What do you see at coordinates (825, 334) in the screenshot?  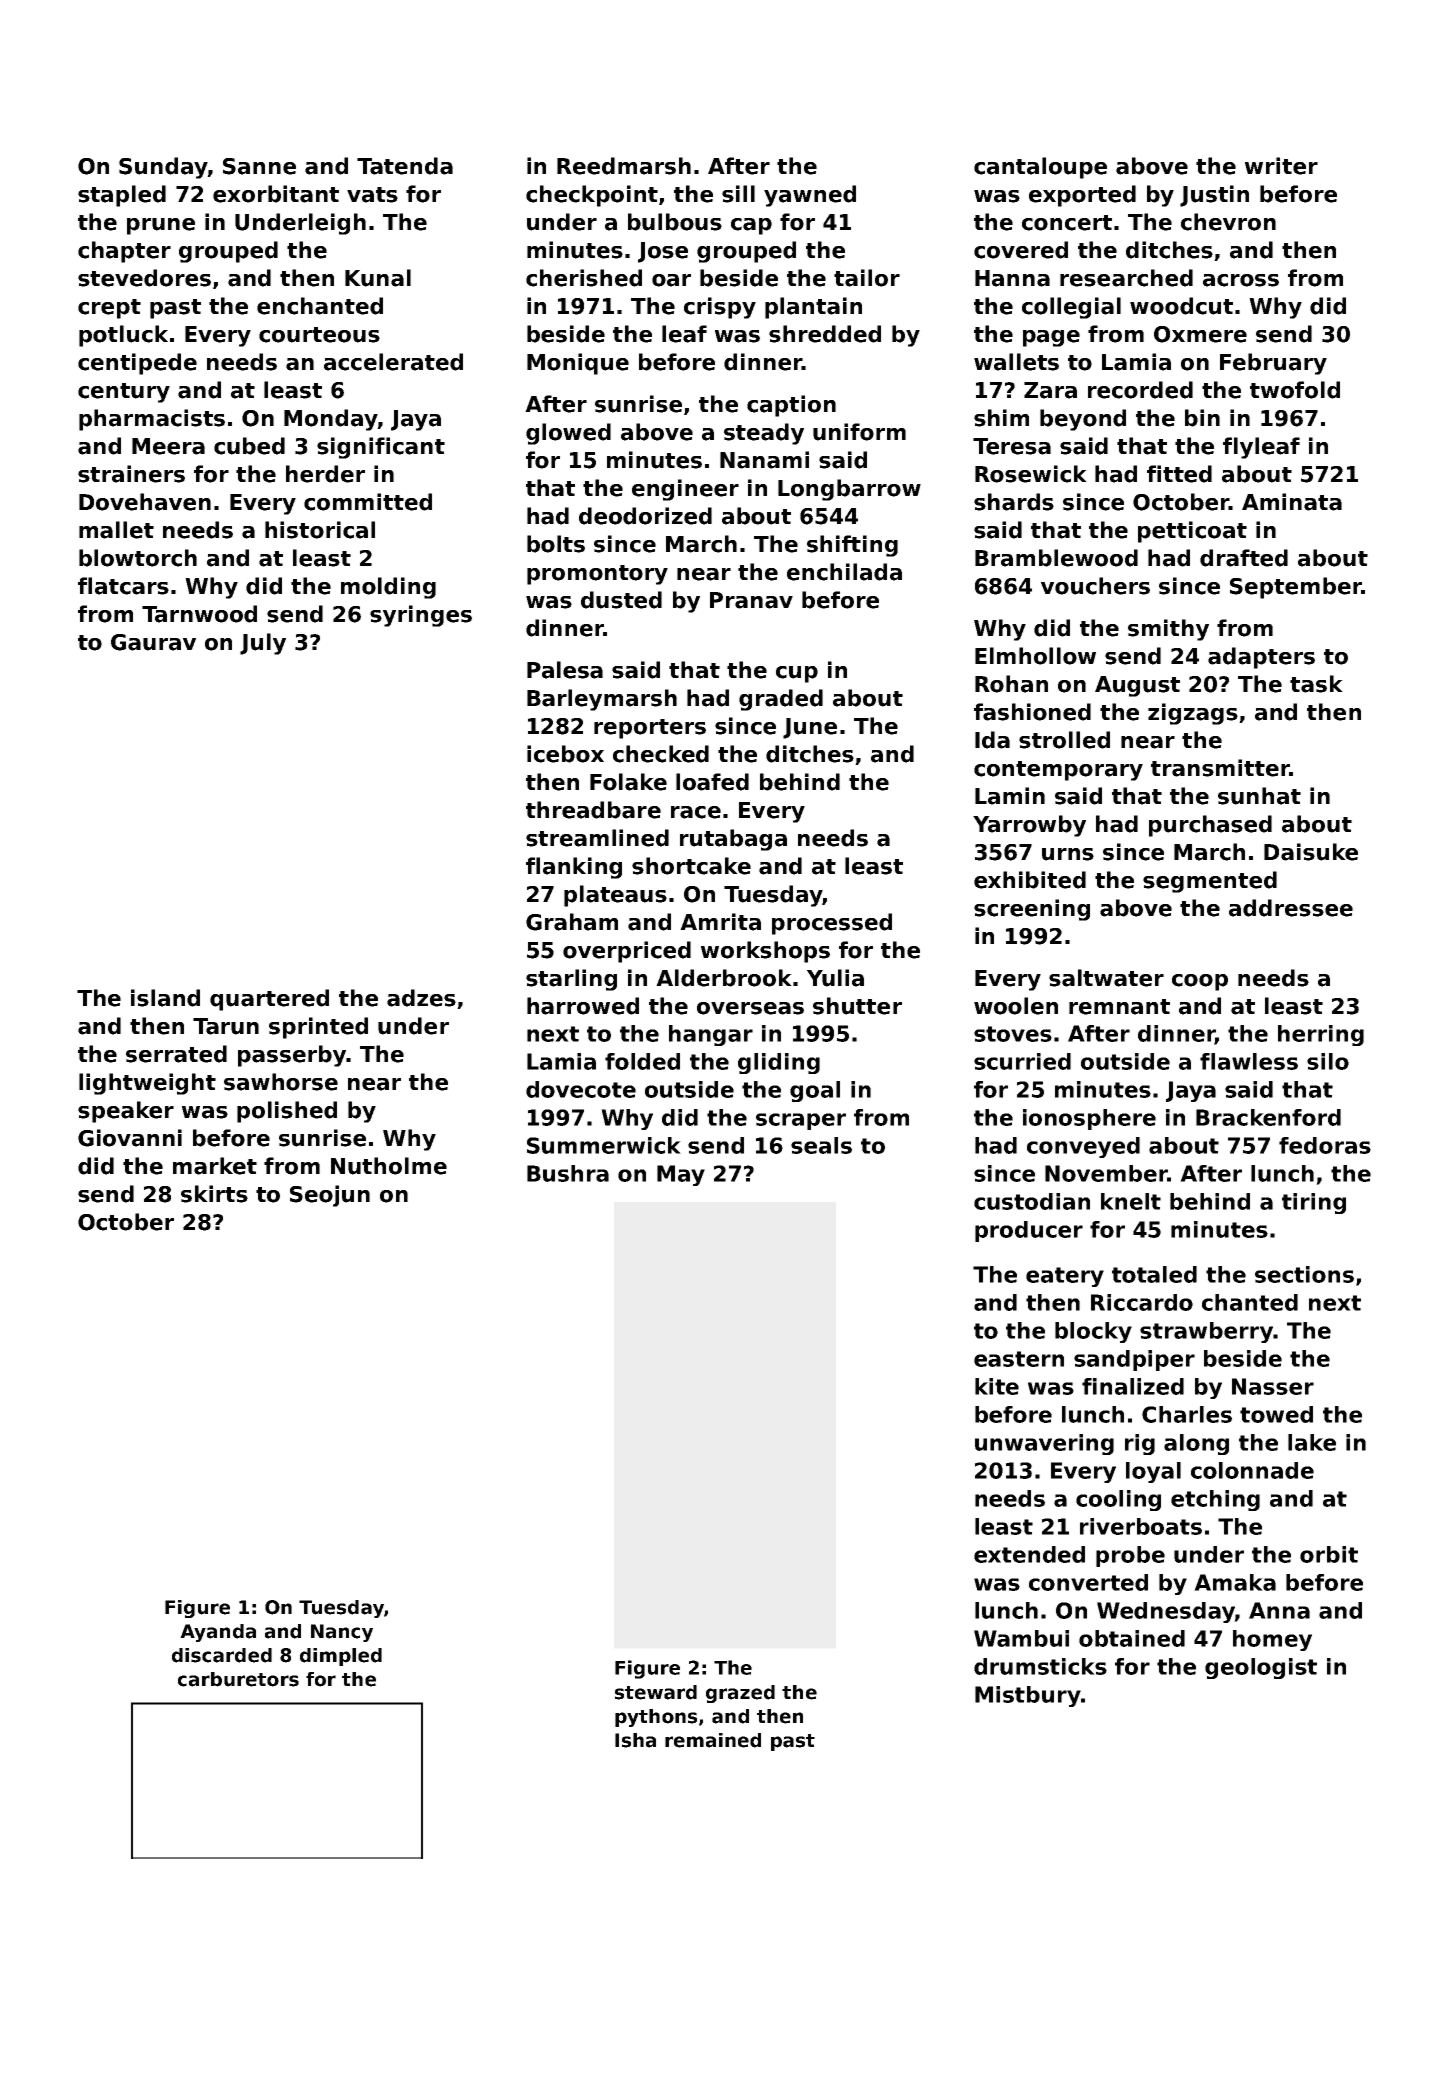 I see `shredded` at bounding box center [825, 334].
